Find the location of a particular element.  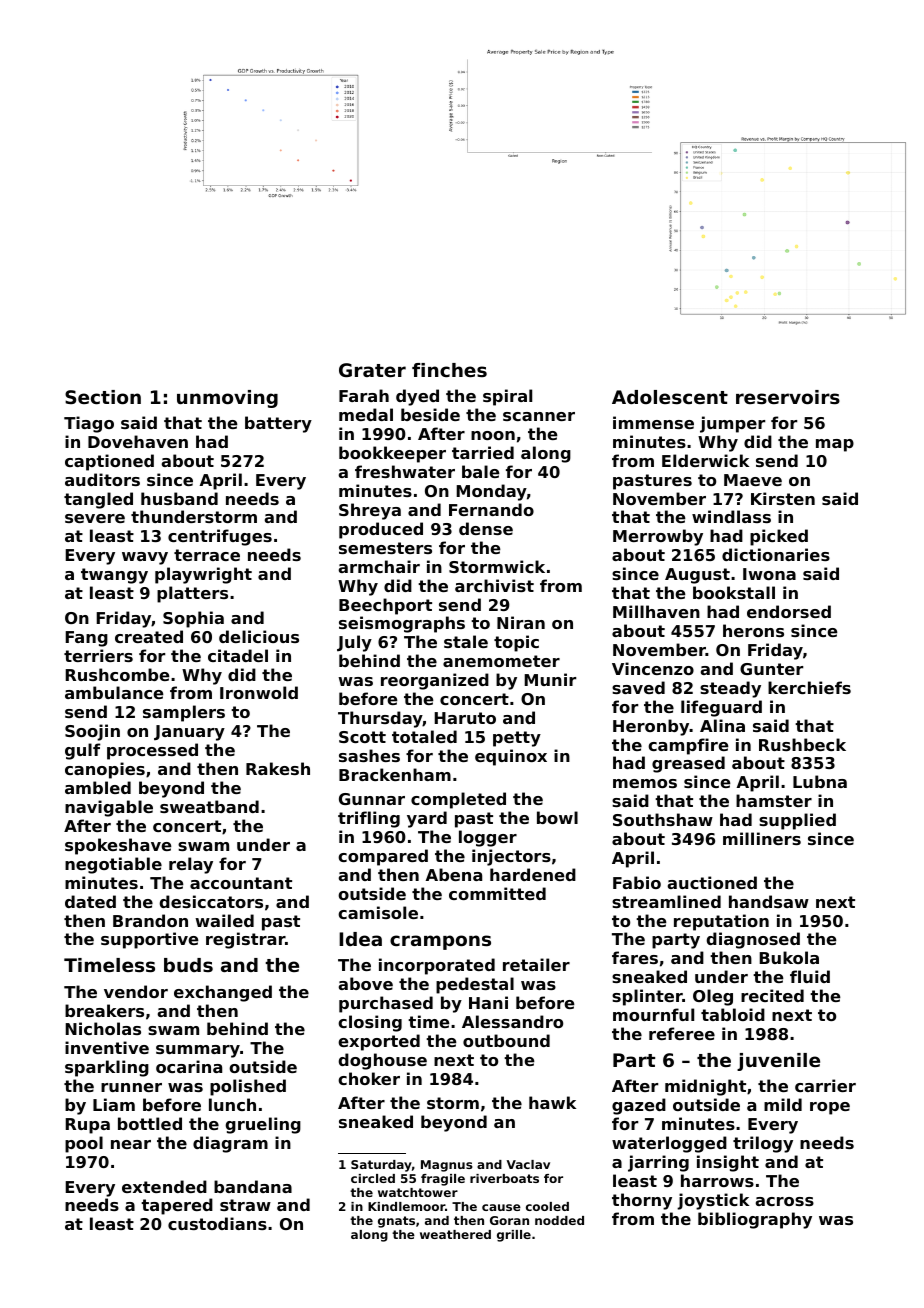

Heronby is located at coordinates (651, 727).
